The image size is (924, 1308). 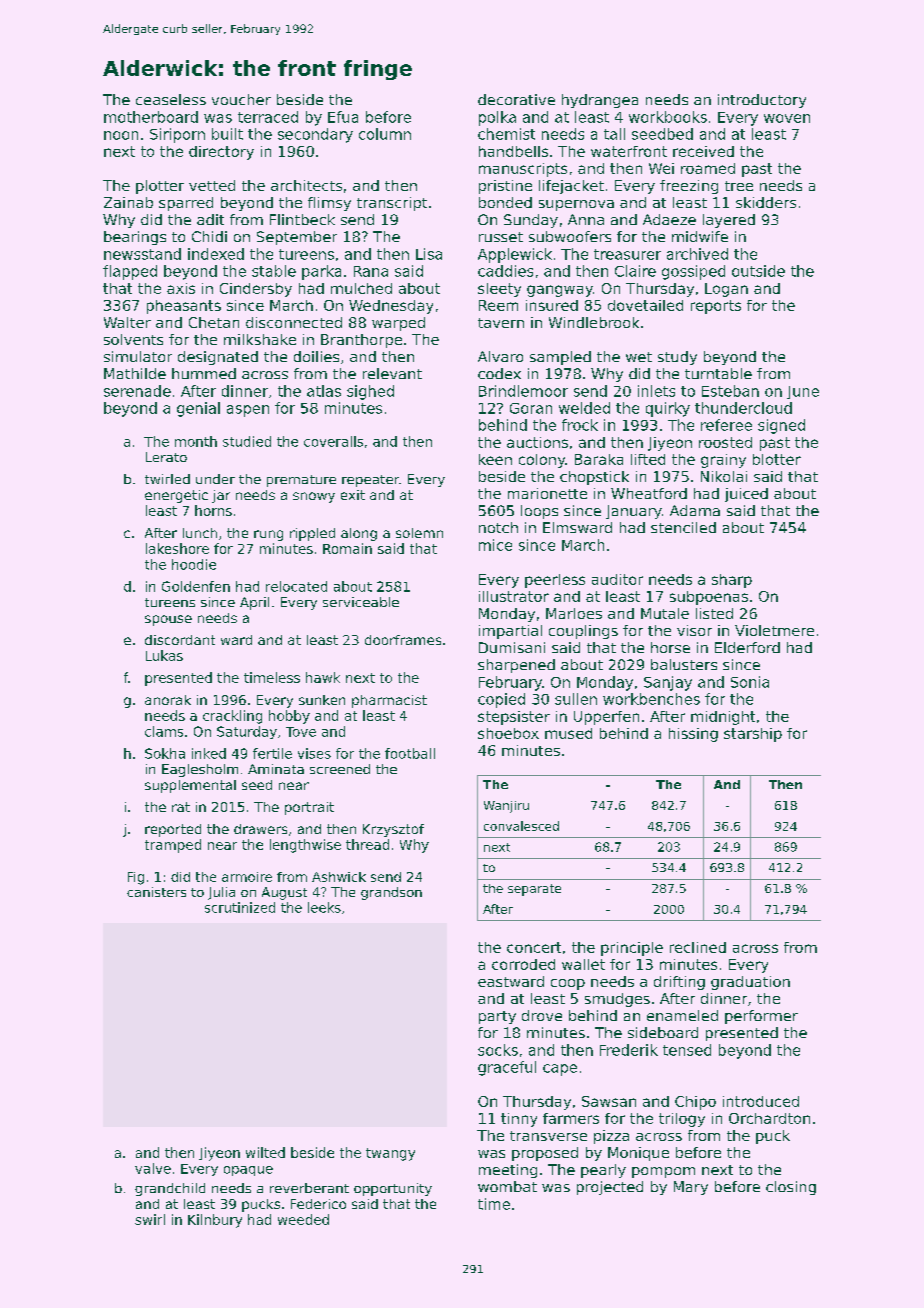 What do you see at coordinates (303, 1219) in the screenshot?
I see `weeded` at bounding box center [303, 1219].
